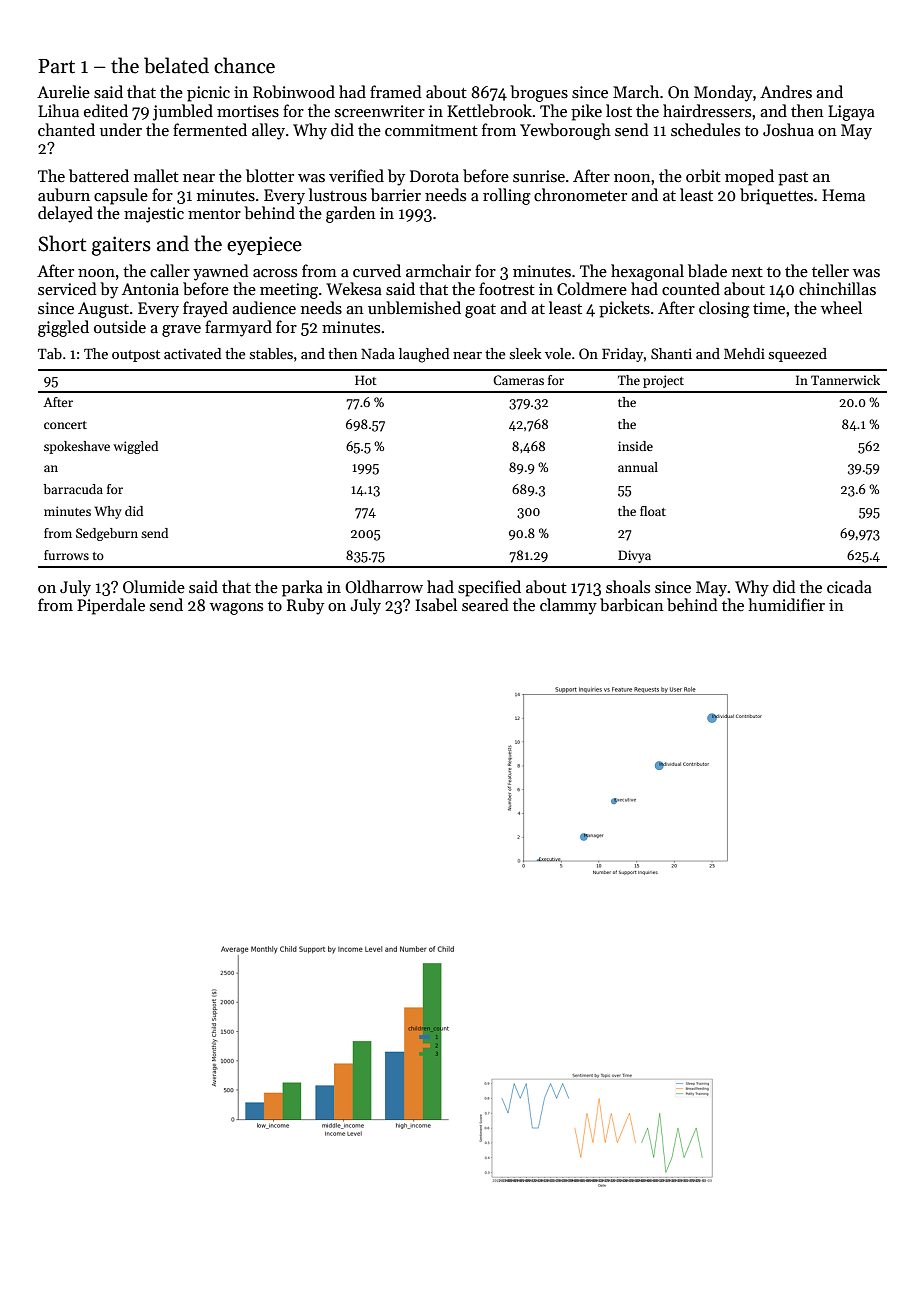 The width and height of the screenshot is (924, 1308). Describe the element at coordinates (121, 129) in the screenshot. I see `under` at that location.
